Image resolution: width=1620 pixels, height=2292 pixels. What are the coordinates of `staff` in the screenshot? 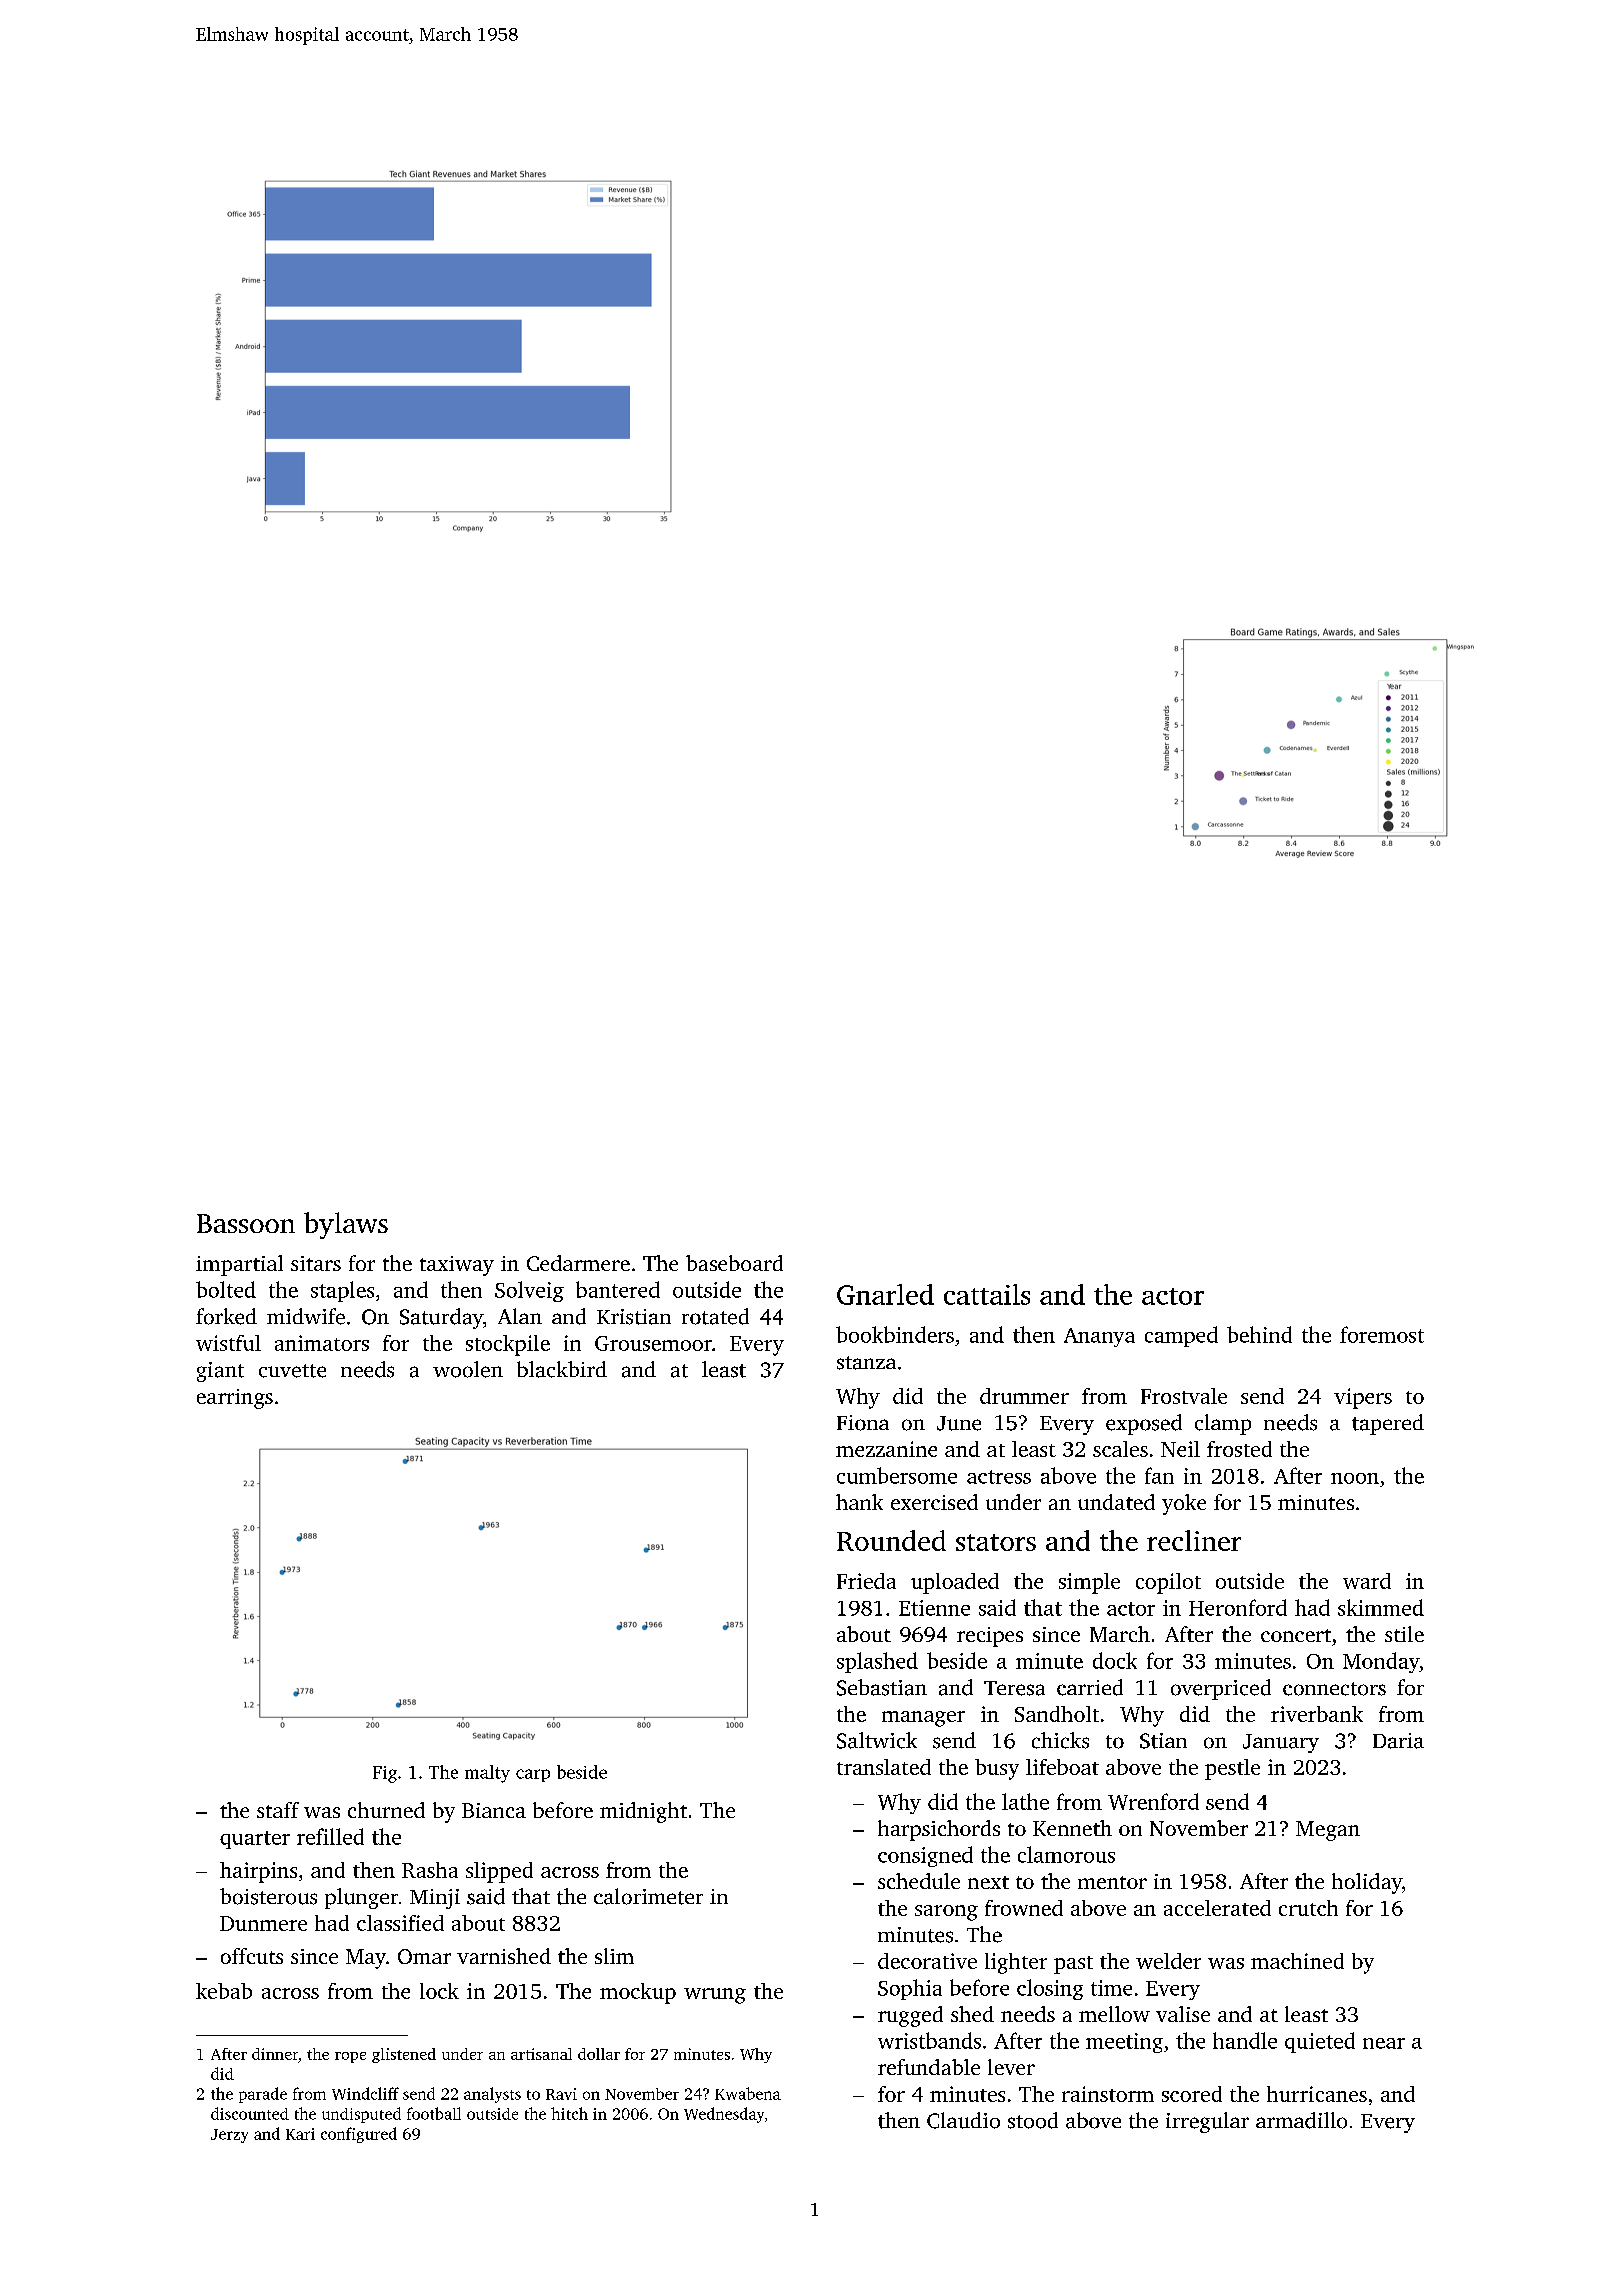 It's located at (278, 1810).
